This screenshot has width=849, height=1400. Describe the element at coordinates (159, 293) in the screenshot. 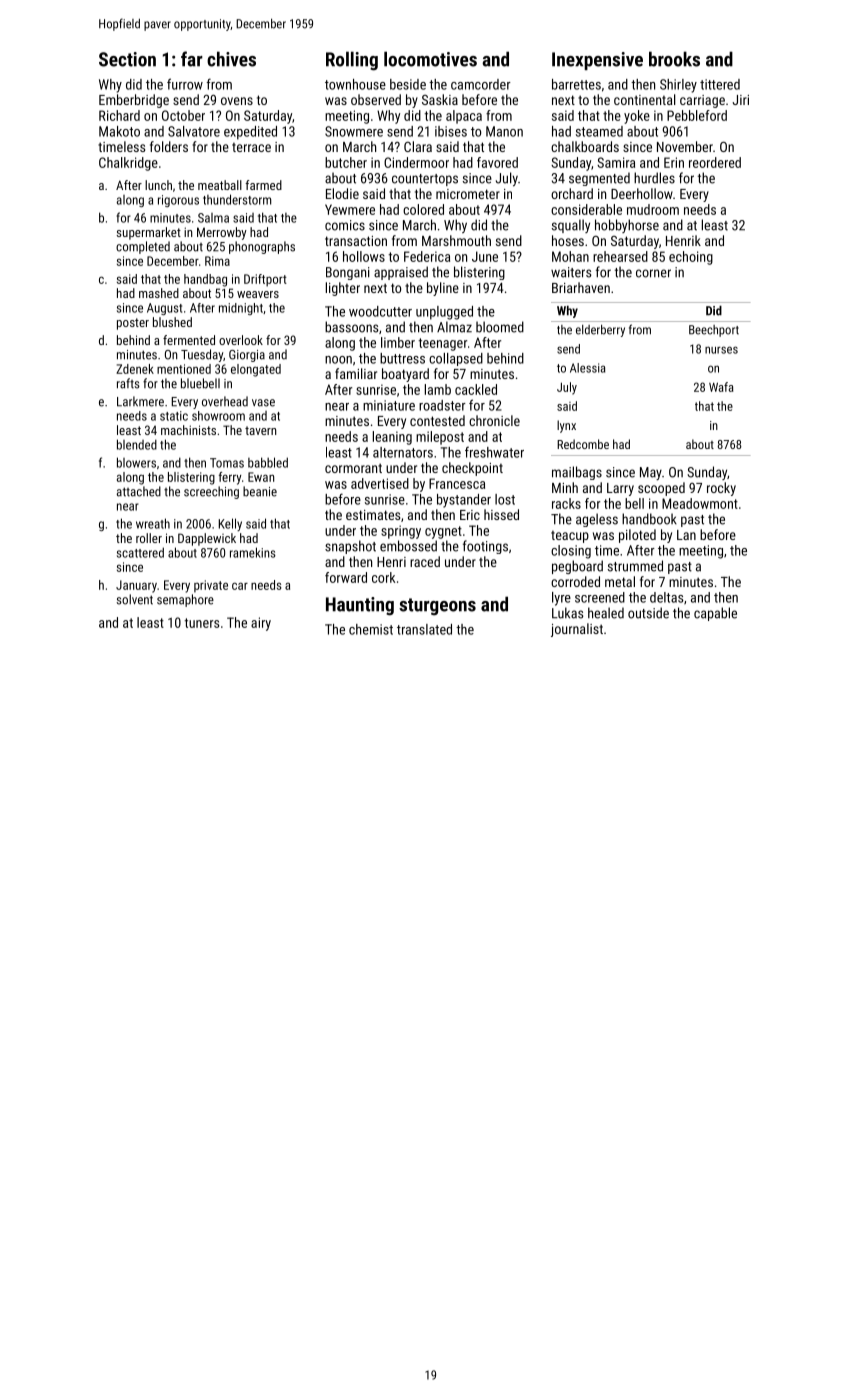

I see `mashed` at that location.
